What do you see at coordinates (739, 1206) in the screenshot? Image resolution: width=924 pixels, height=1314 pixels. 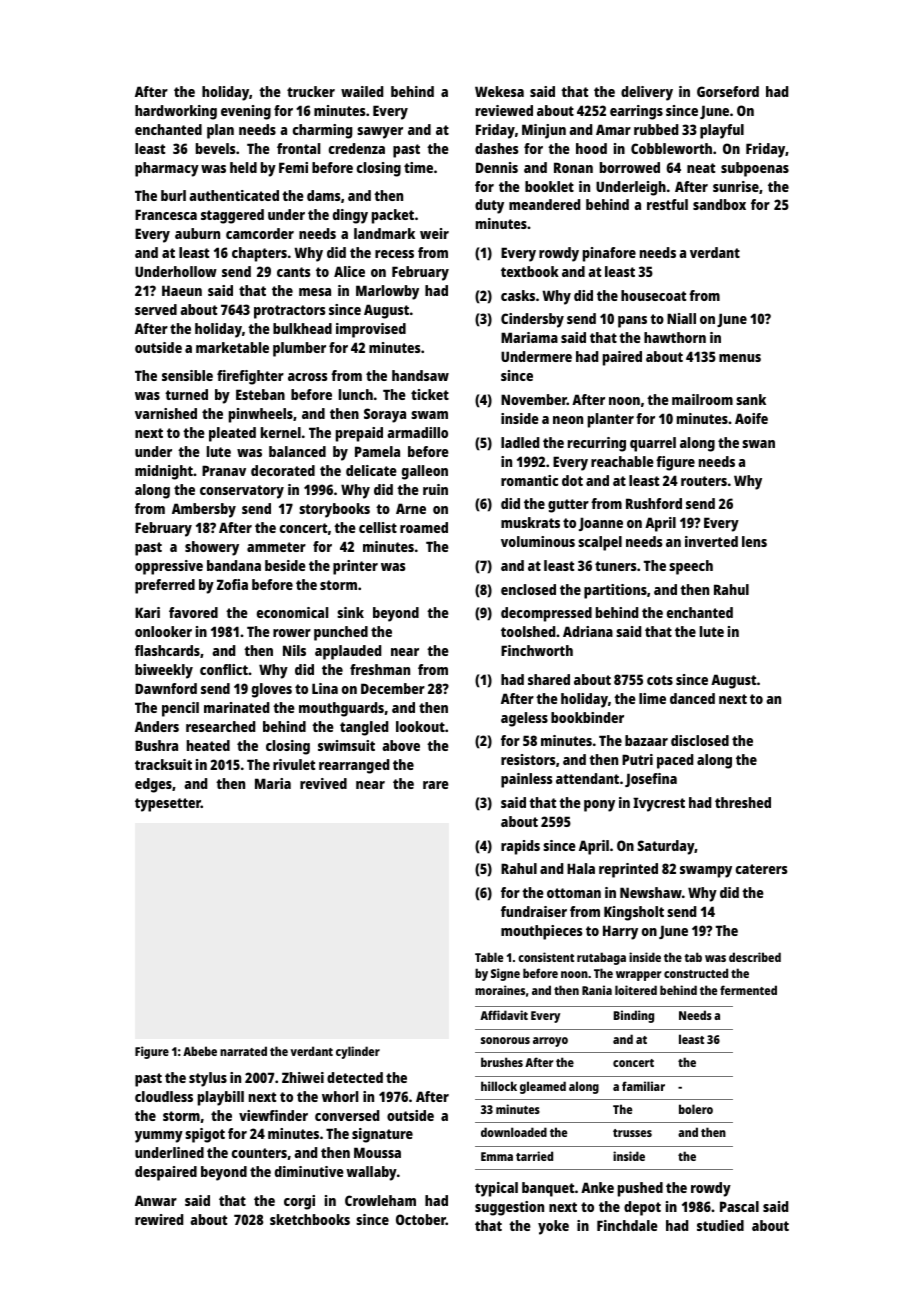 I see `Pascal` at bounding box center [739, 1206].
